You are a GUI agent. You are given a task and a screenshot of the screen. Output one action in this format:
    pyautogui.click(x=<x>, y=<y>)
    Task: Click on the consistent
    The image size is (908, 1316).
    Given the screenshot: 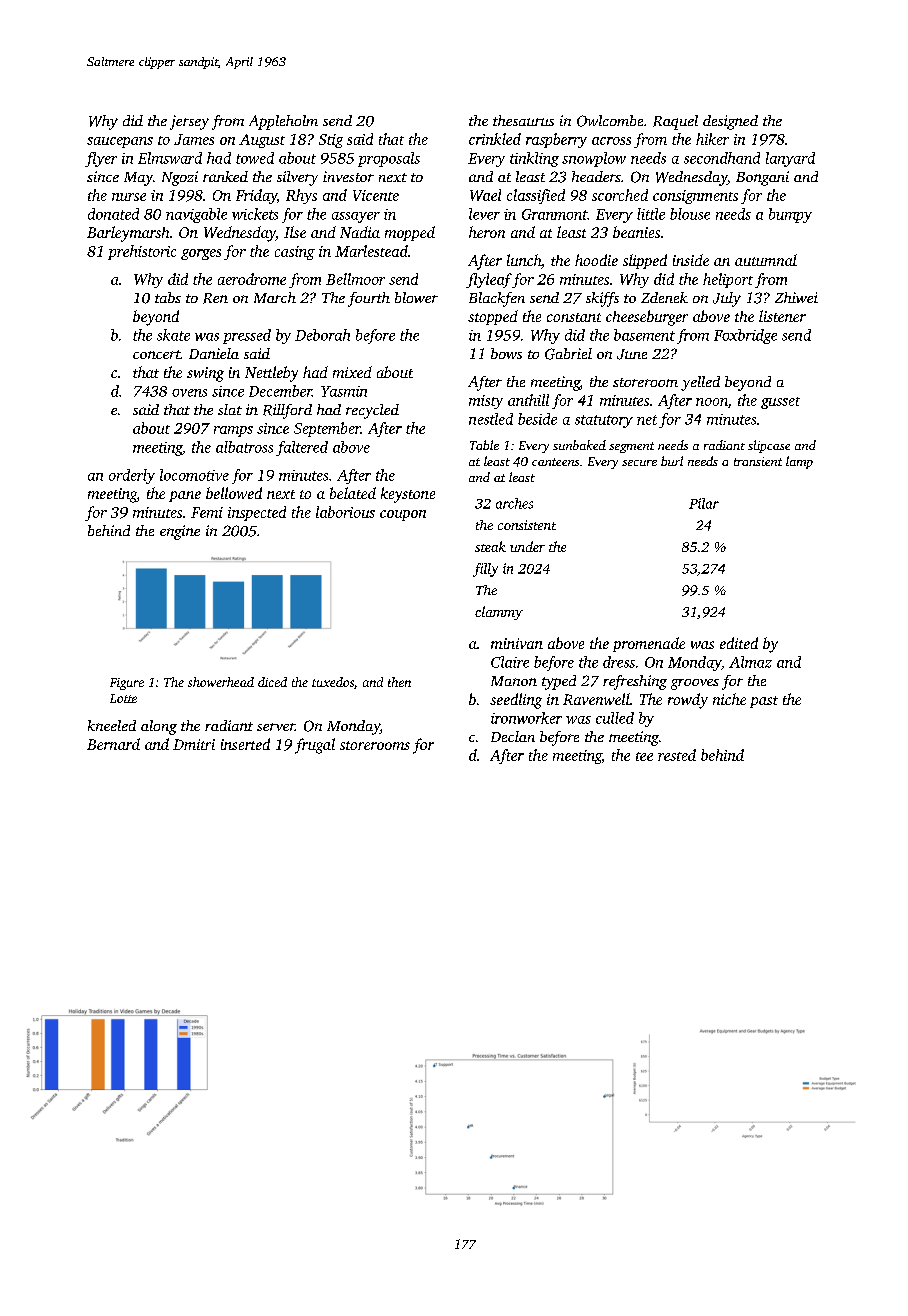 What is the action you would take?
    pyautogui.click(x=527, y=525)
